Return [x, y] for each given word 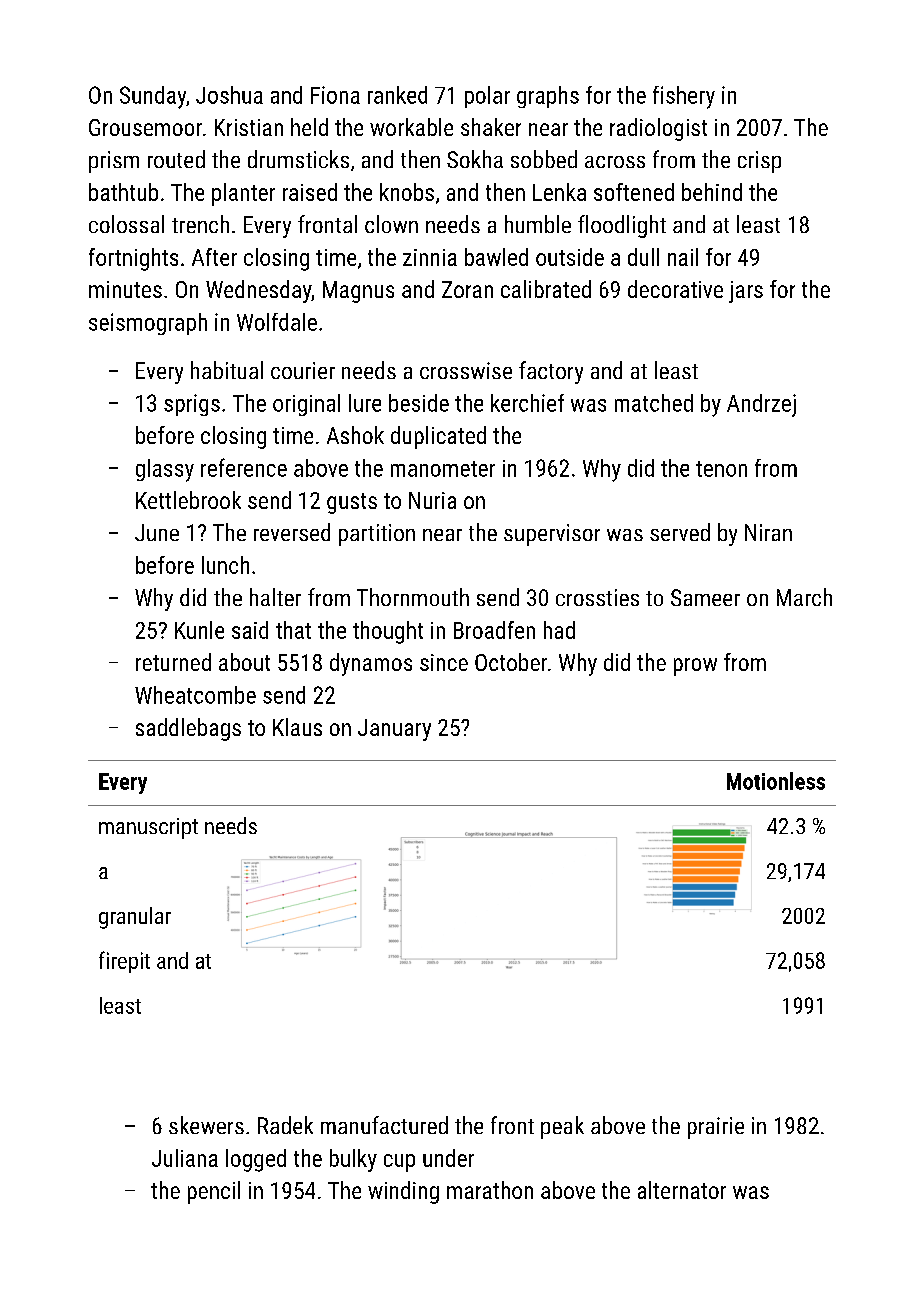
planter [243, 194]
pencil [214, 1192]
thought [388, 632]
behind [712, 192]
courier [303, 370]
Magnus [358, 292]
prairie [716, 1128]
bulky [353, 1160]
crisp [759, 162]
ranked [397, 95]
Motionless [776, 781]
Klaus [297, 727]
